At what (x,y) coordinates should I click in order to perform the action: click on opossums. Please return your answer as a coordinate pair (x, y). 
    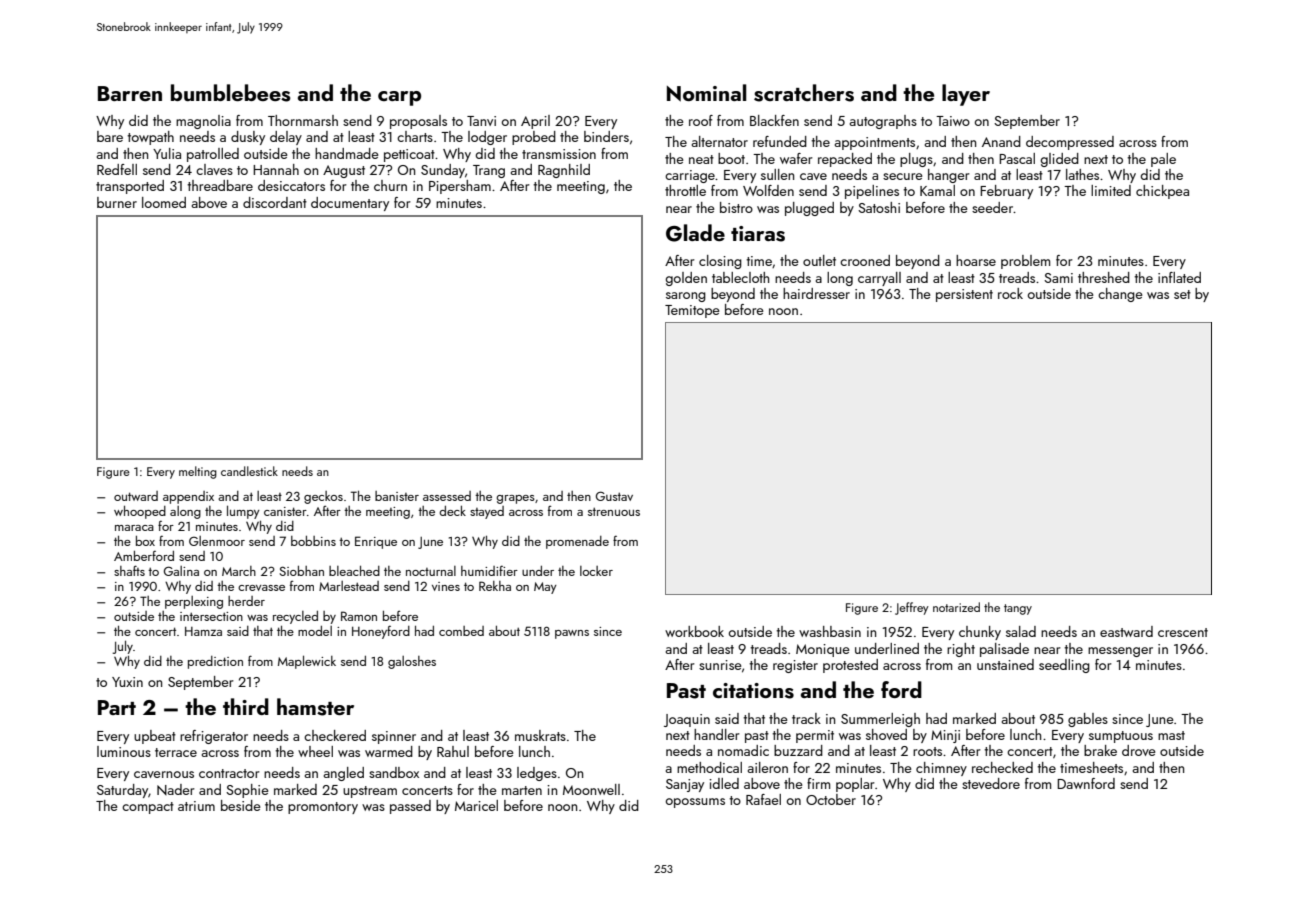
    Looking at the image, I should click on (695, 803).
